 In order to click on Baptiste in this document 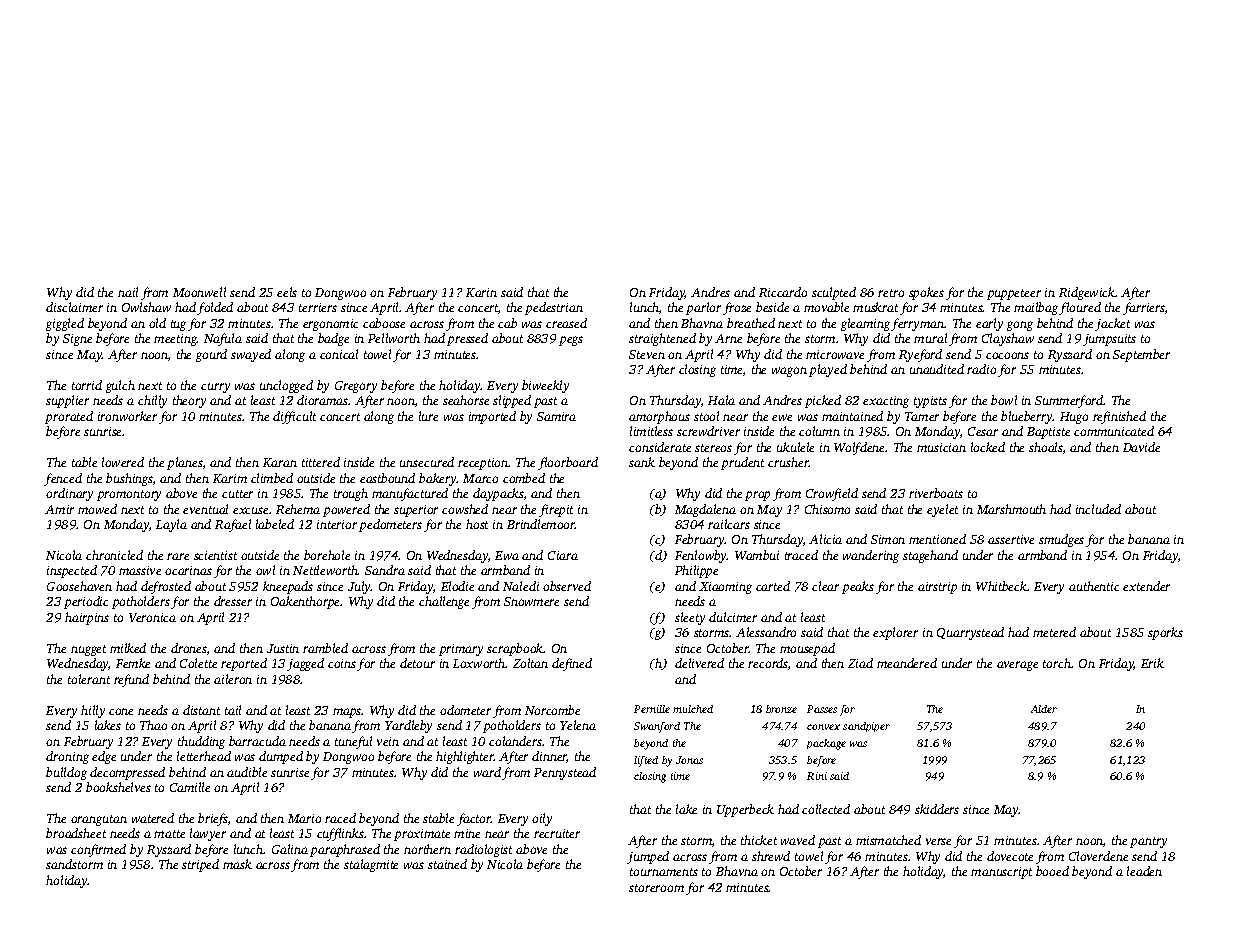, I will do `click(1048, 433)`.
